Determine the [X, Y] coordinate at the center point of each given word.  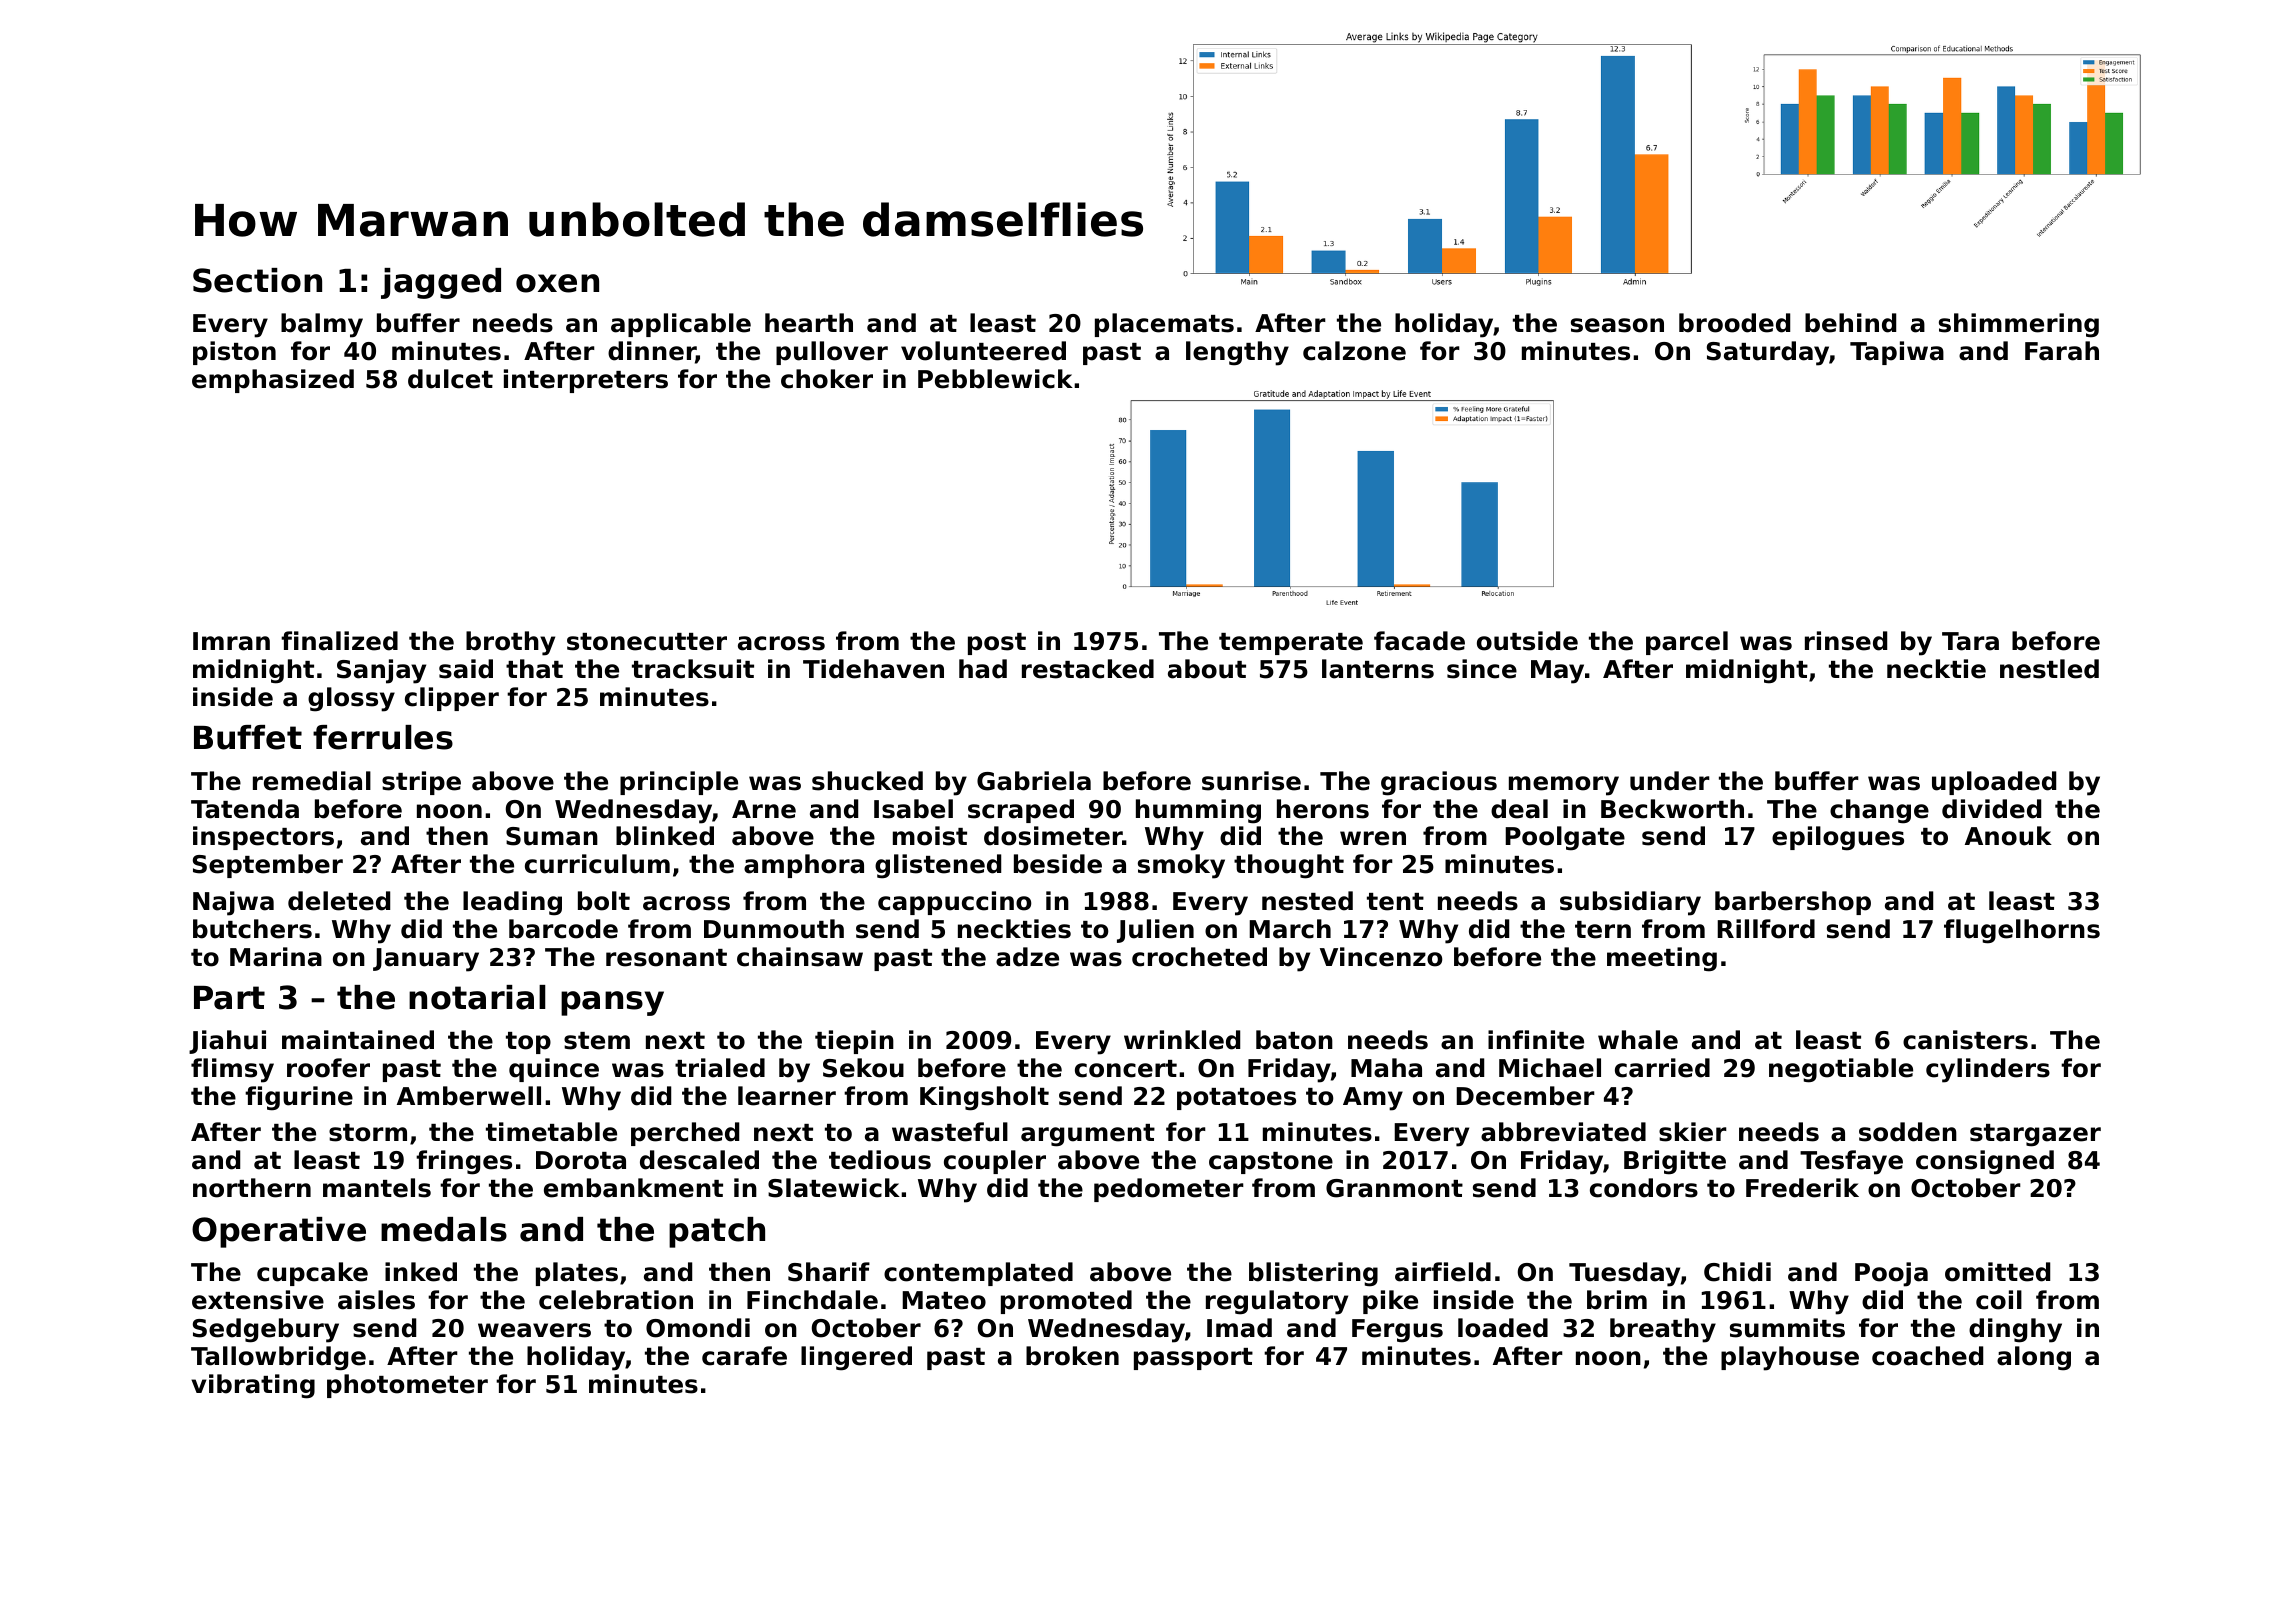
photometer [407, 1386]
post [997, 644]
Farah [2062, 351]
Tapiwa [1897, 353]
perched [685, 1134]
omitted [1997, 1272]
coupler [995, 1162]
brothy [510, 643]
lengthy [1237, 353]
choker [827, 379]
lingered [856, 1358]
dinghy [2015, 1330]
